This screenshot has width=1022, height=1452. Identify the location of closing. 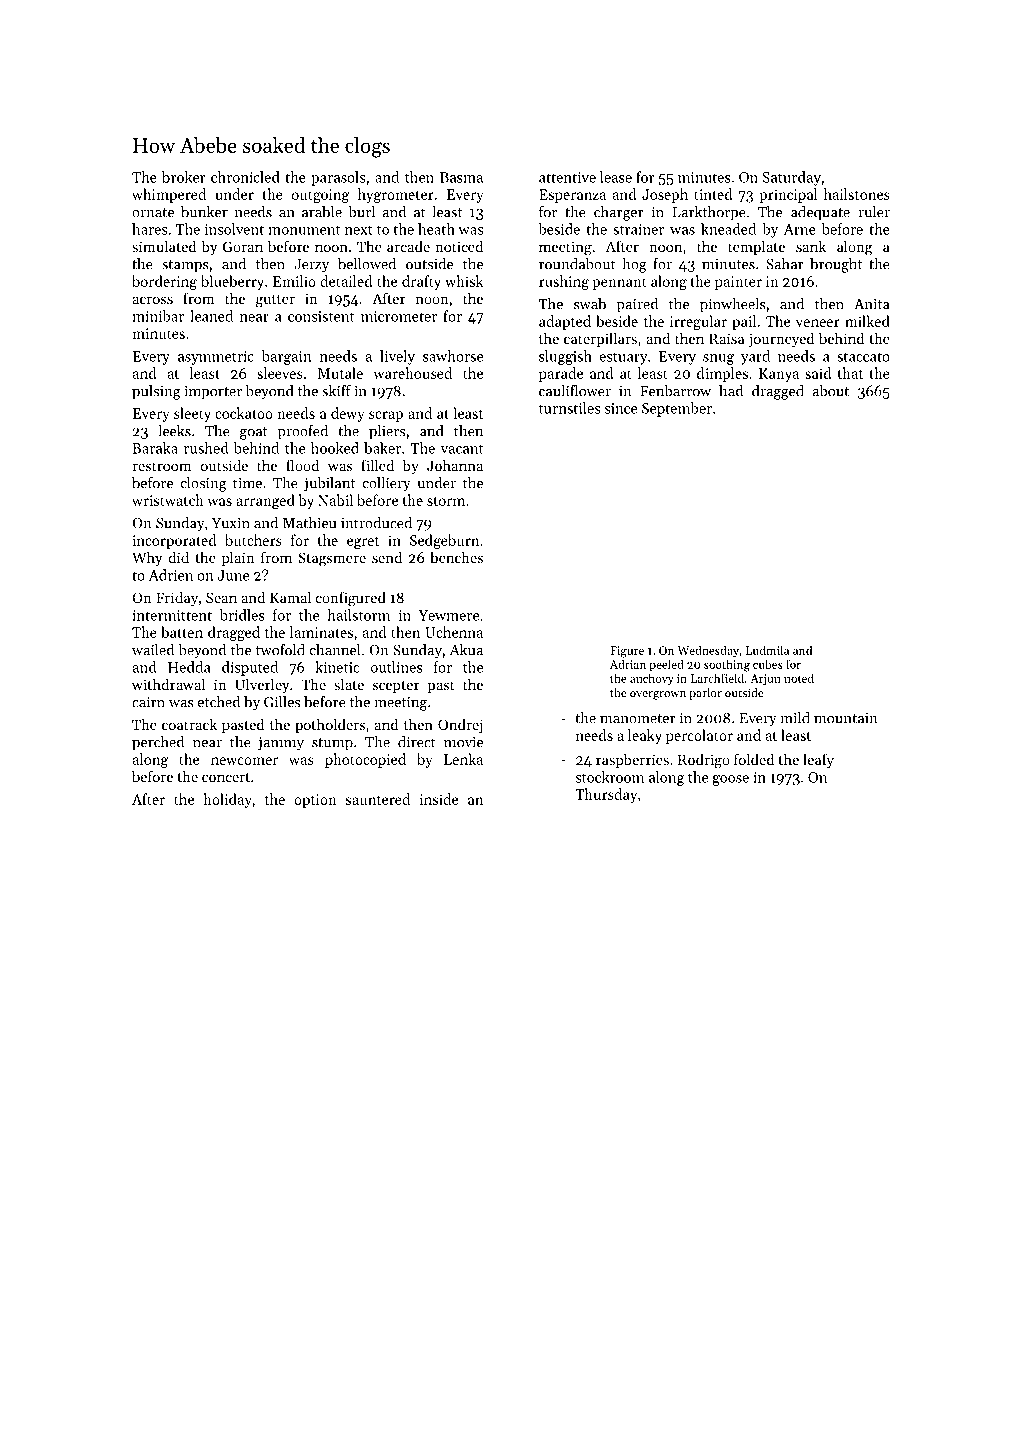
(203, 484).
